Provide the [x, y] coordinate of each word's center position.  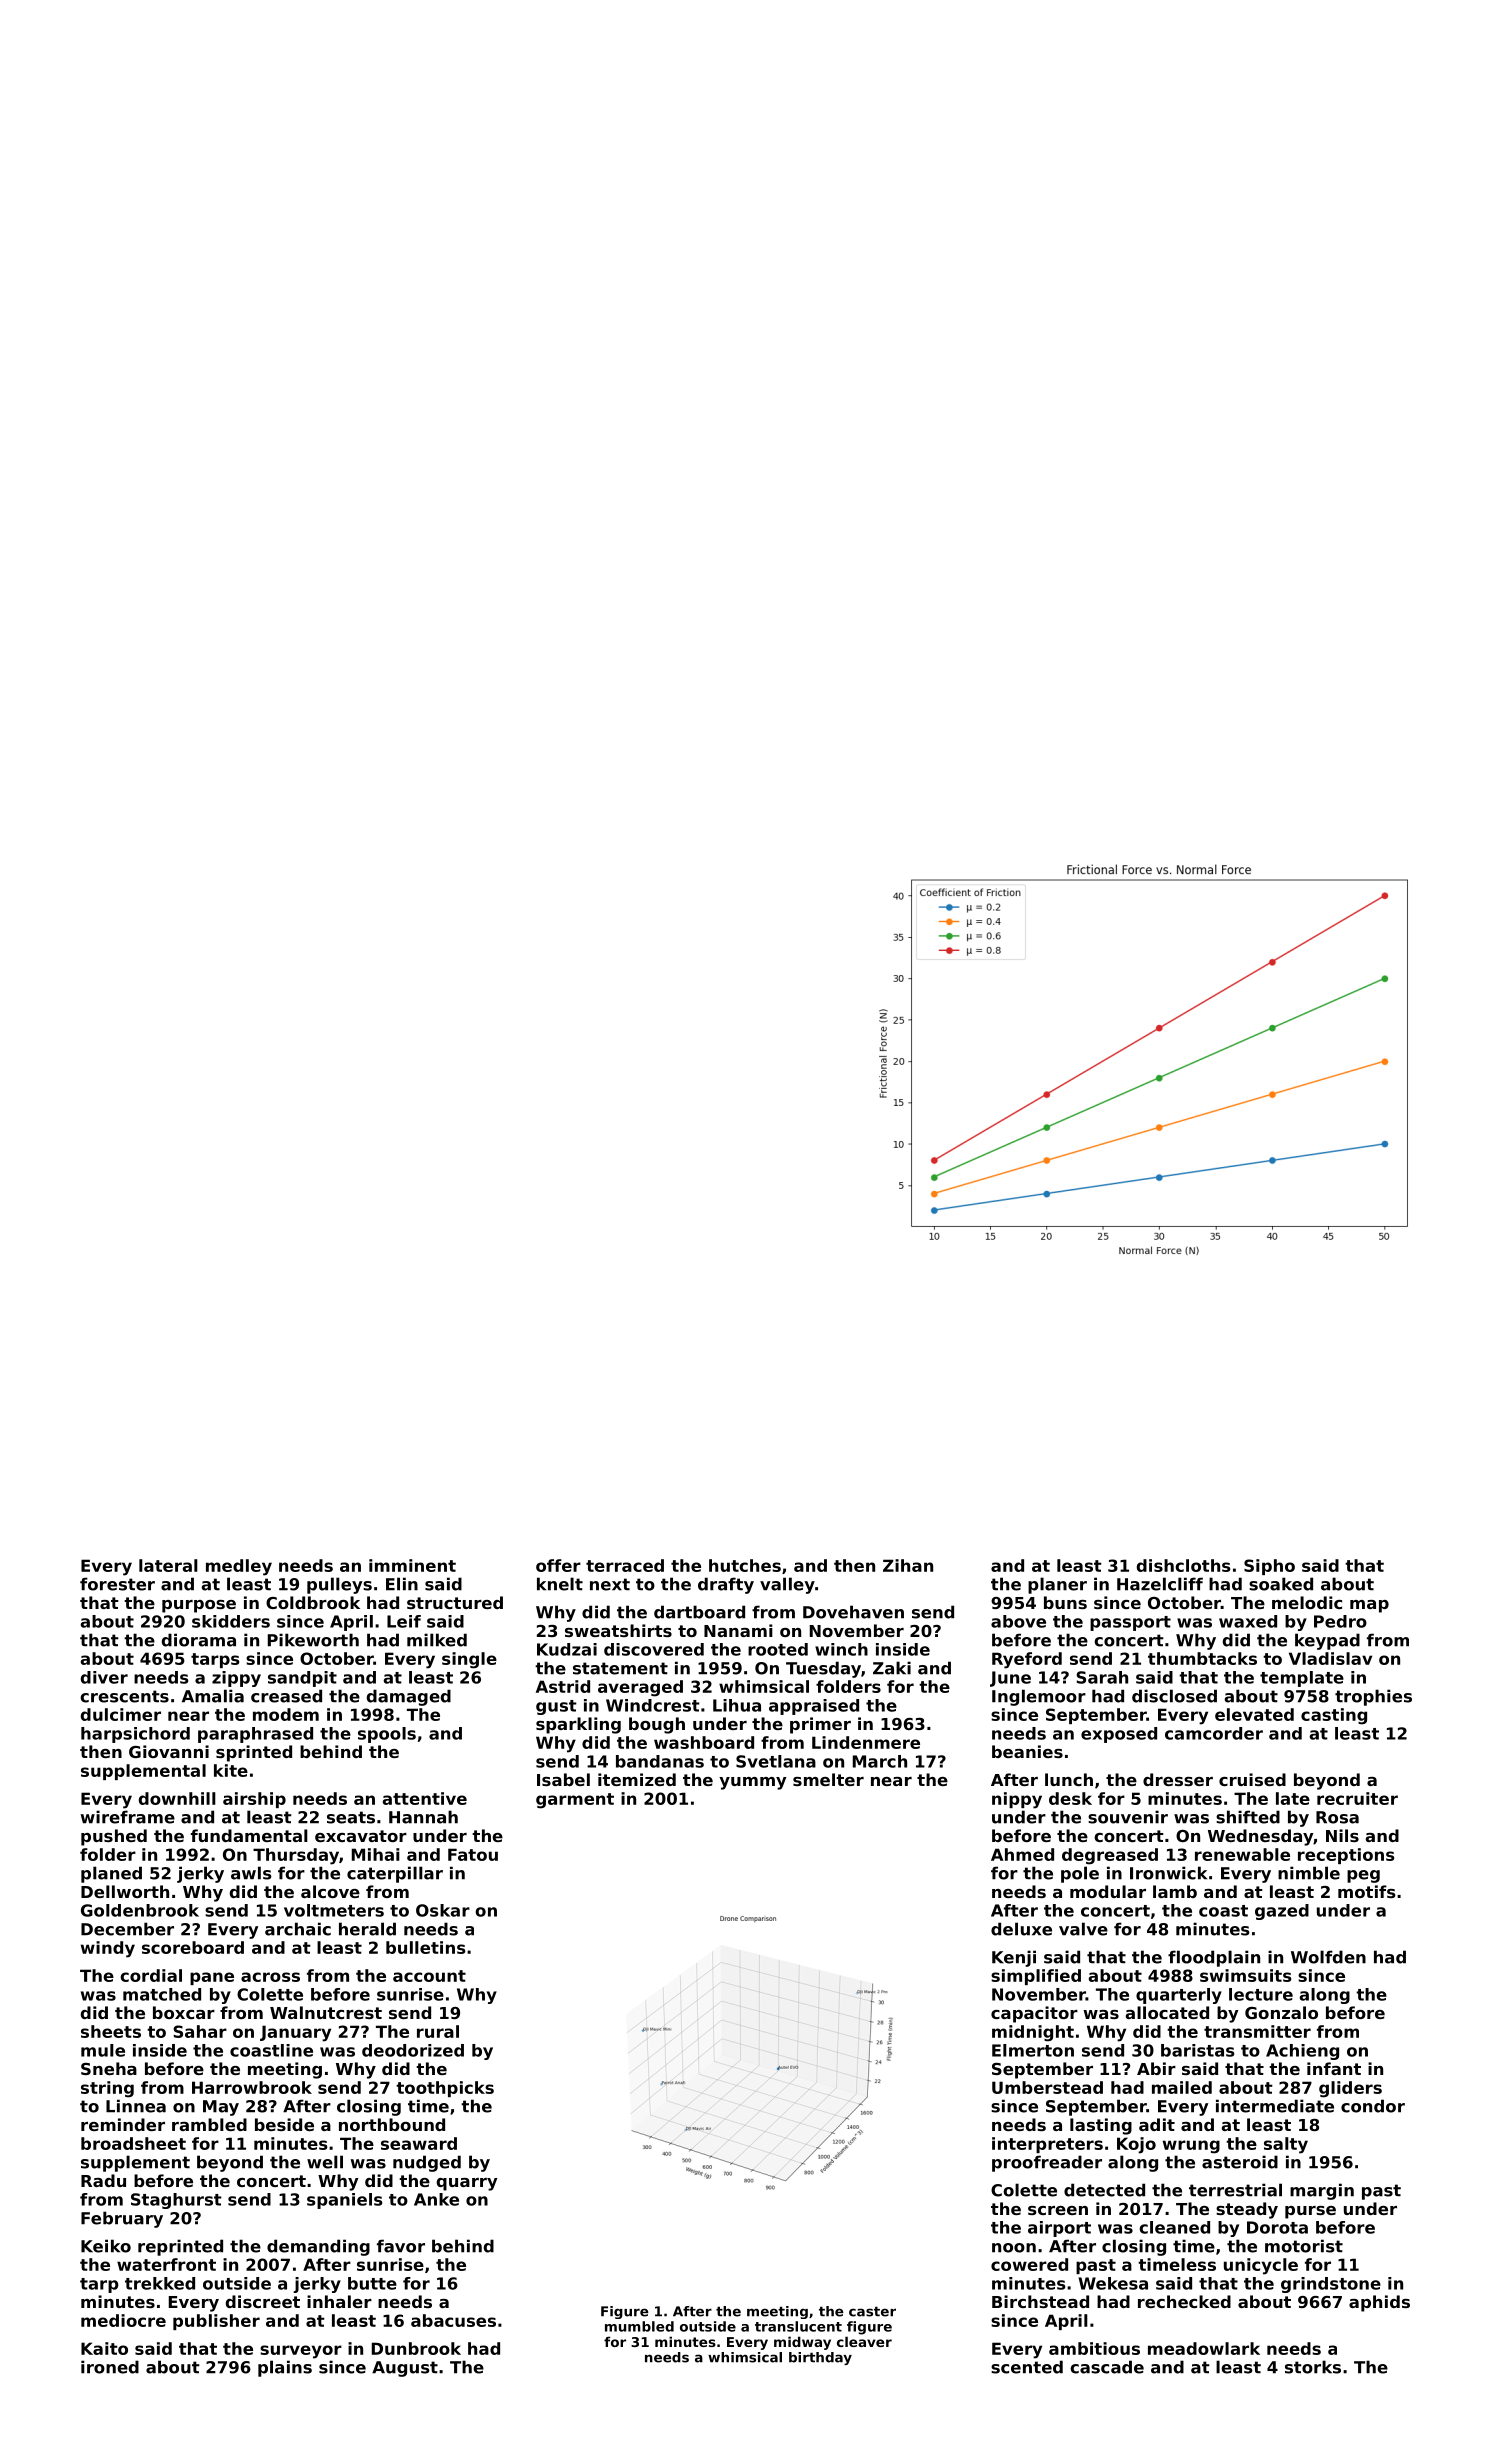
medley [239, 1567]
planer [1057, 1585]
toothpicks [445, 2089]
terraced [625, 1565]
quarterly [1179, 1996]
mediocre [123, 2320]
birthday [820, 2358]
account [429, 1976]
